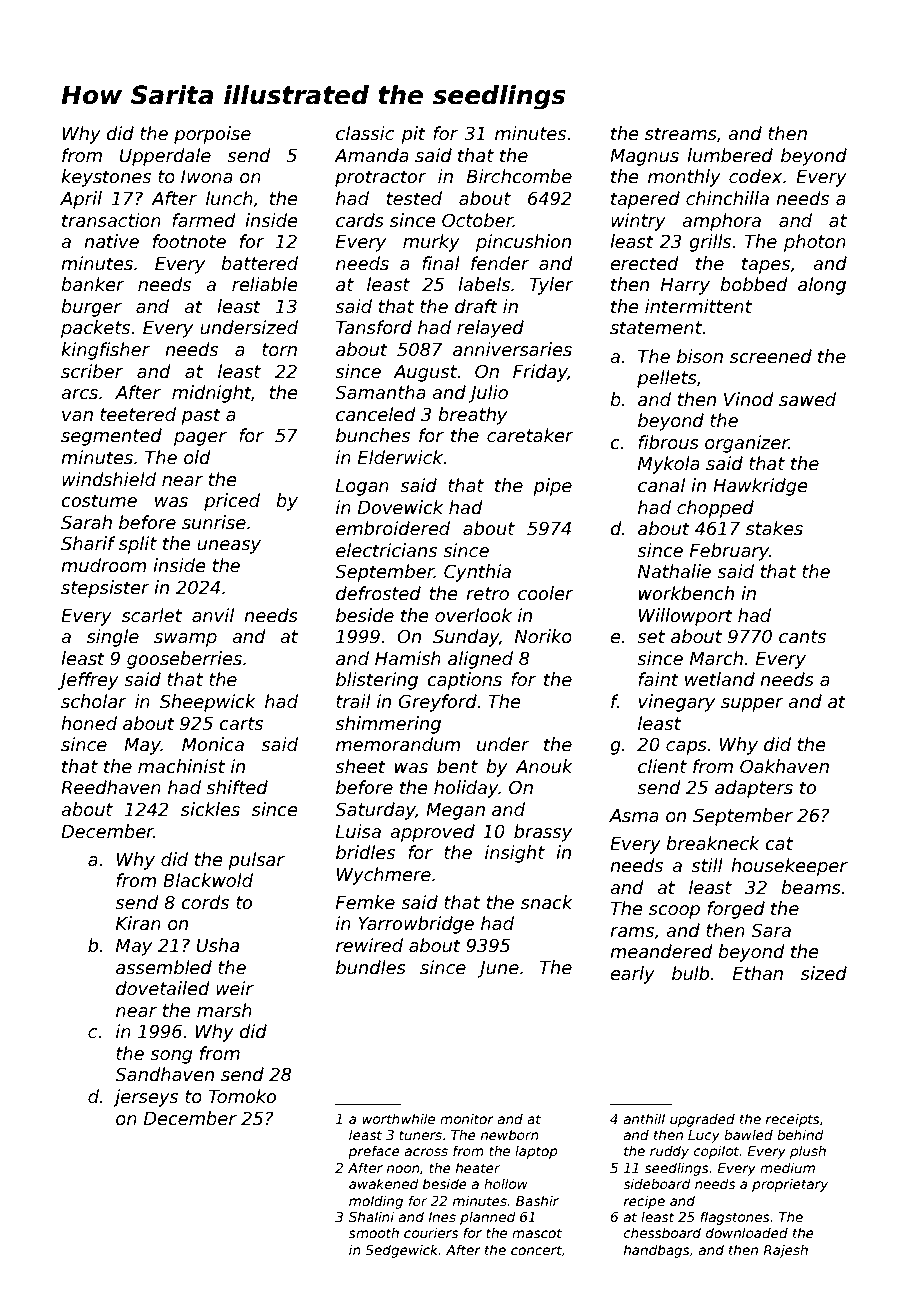  I want to click on streams, so click(681, 134).
